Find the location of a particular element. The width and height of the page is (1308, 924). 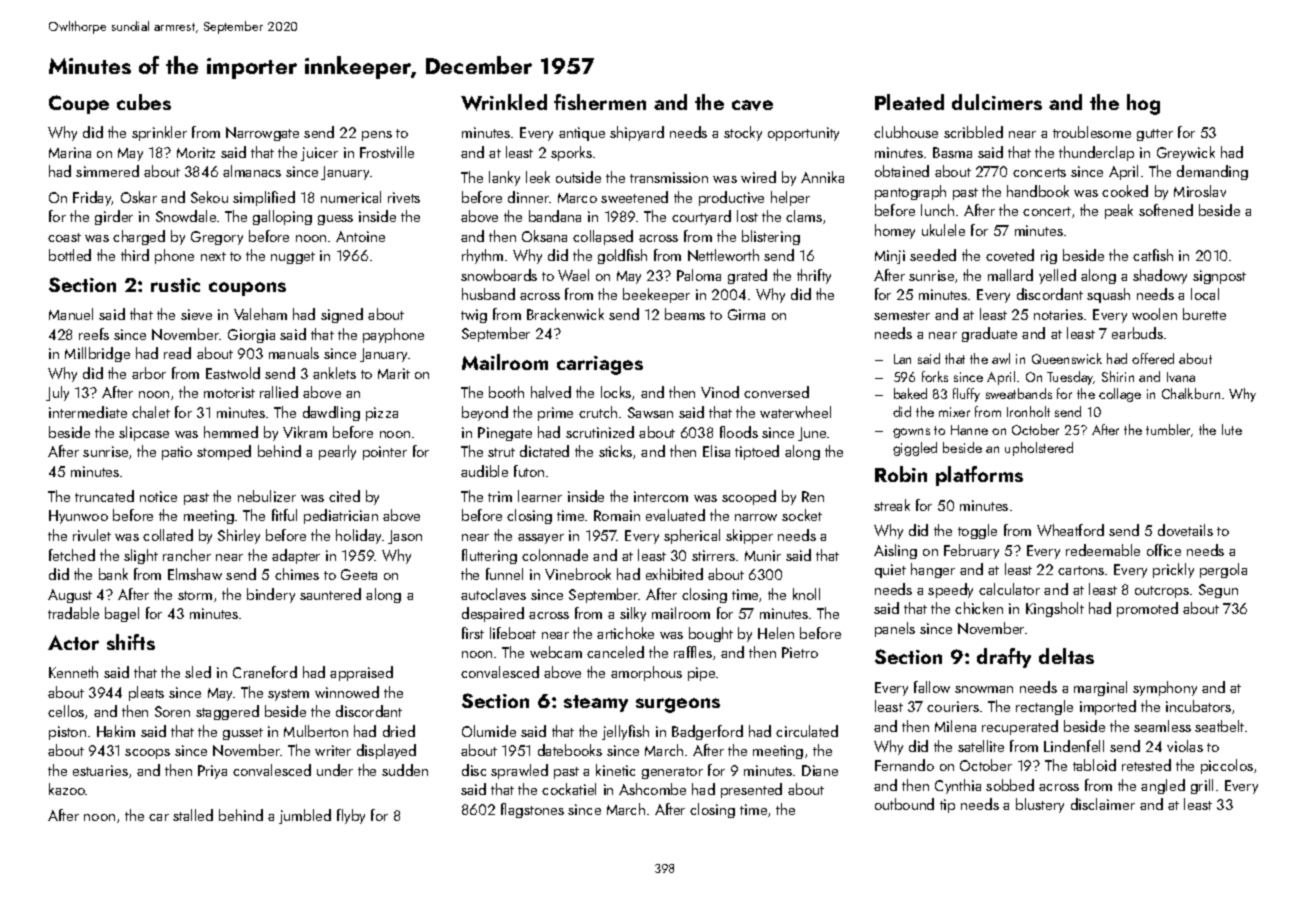

sporks is located at coordinates (571, 153).
